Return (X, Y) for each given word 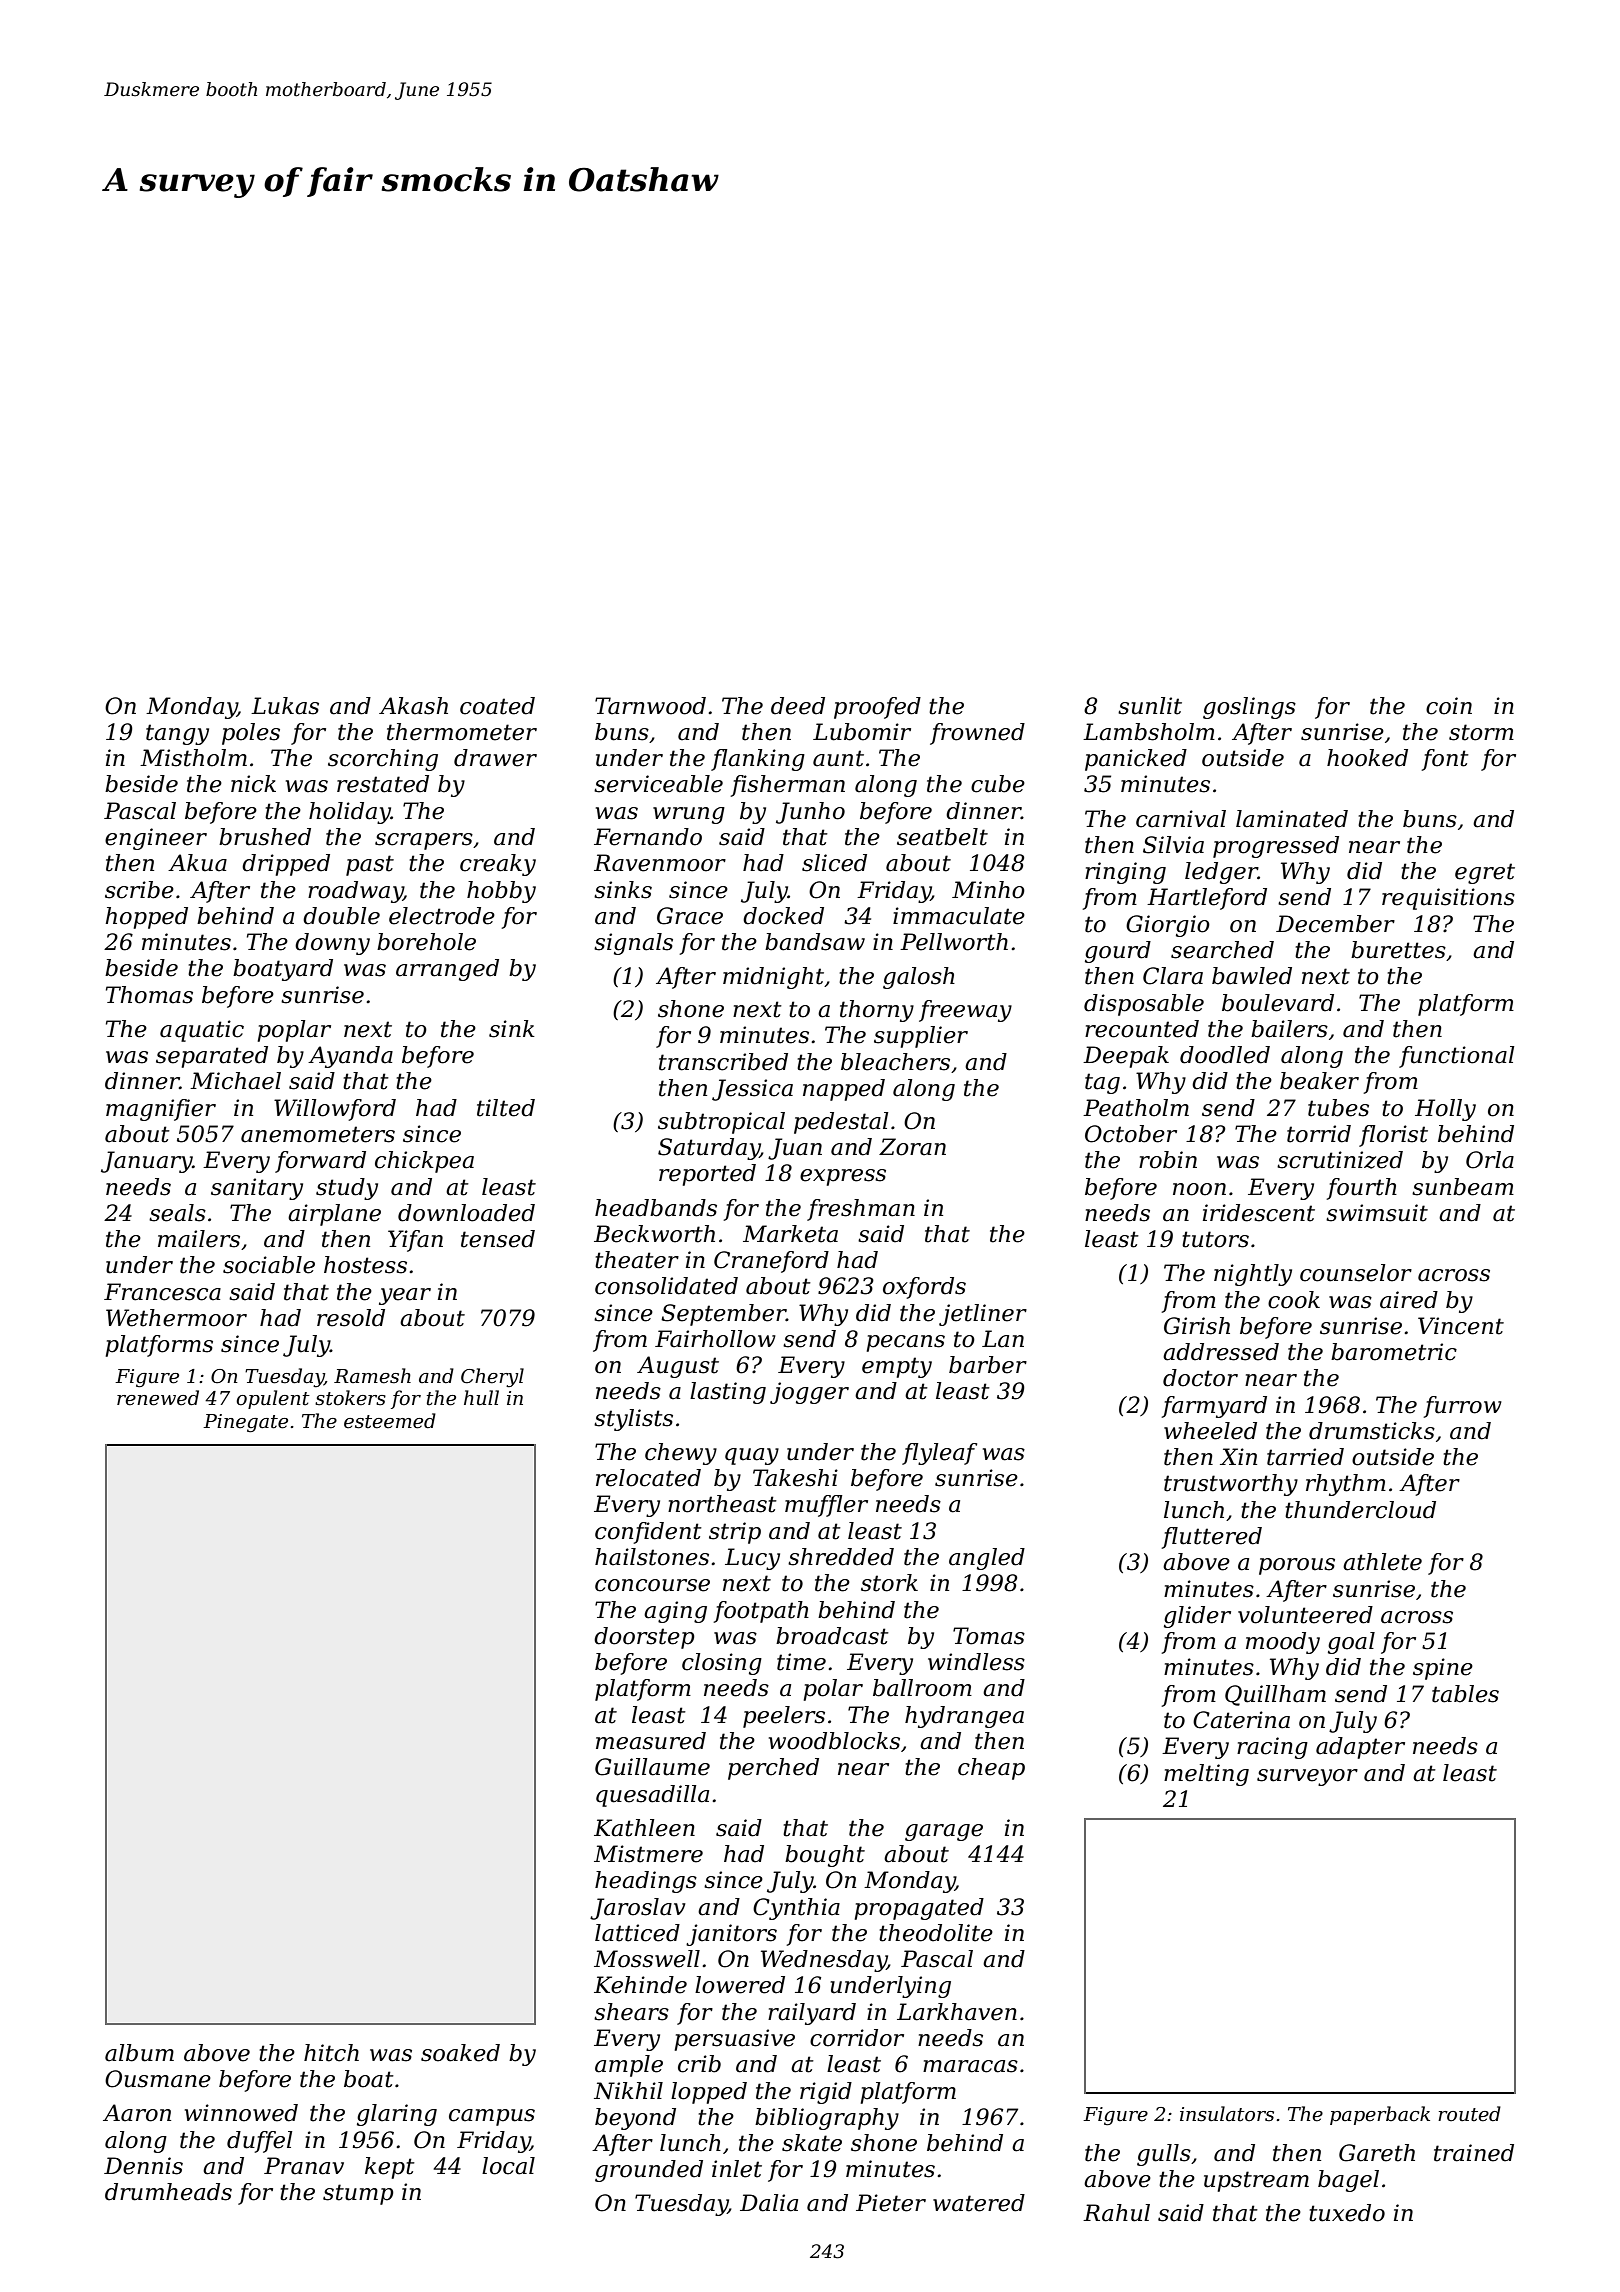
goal (1351, 1643)
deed (798, 706)
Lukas (285, 706)
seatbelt (942, 837)
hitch (331, 2053)
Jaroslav (638, 1909)
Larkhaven (957, 2012)
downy (332, 944)
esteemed (390, 1421)
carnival (1181, 819)
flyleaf (939, 1454)
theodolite (936, 1933)
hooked (1367, 758)
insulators (1227, 2114)
